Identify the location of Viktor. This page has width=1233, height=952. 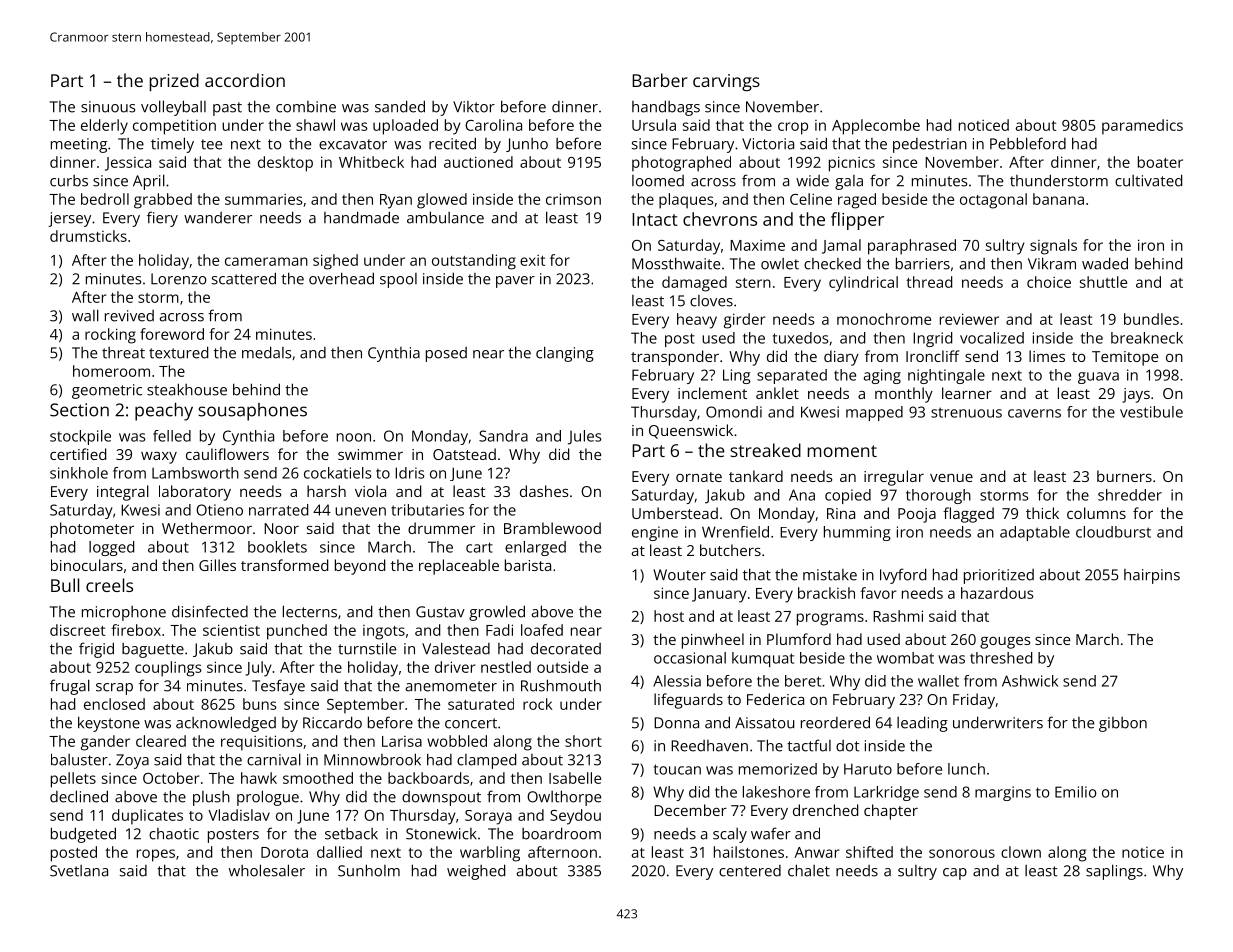
(474, 107).
